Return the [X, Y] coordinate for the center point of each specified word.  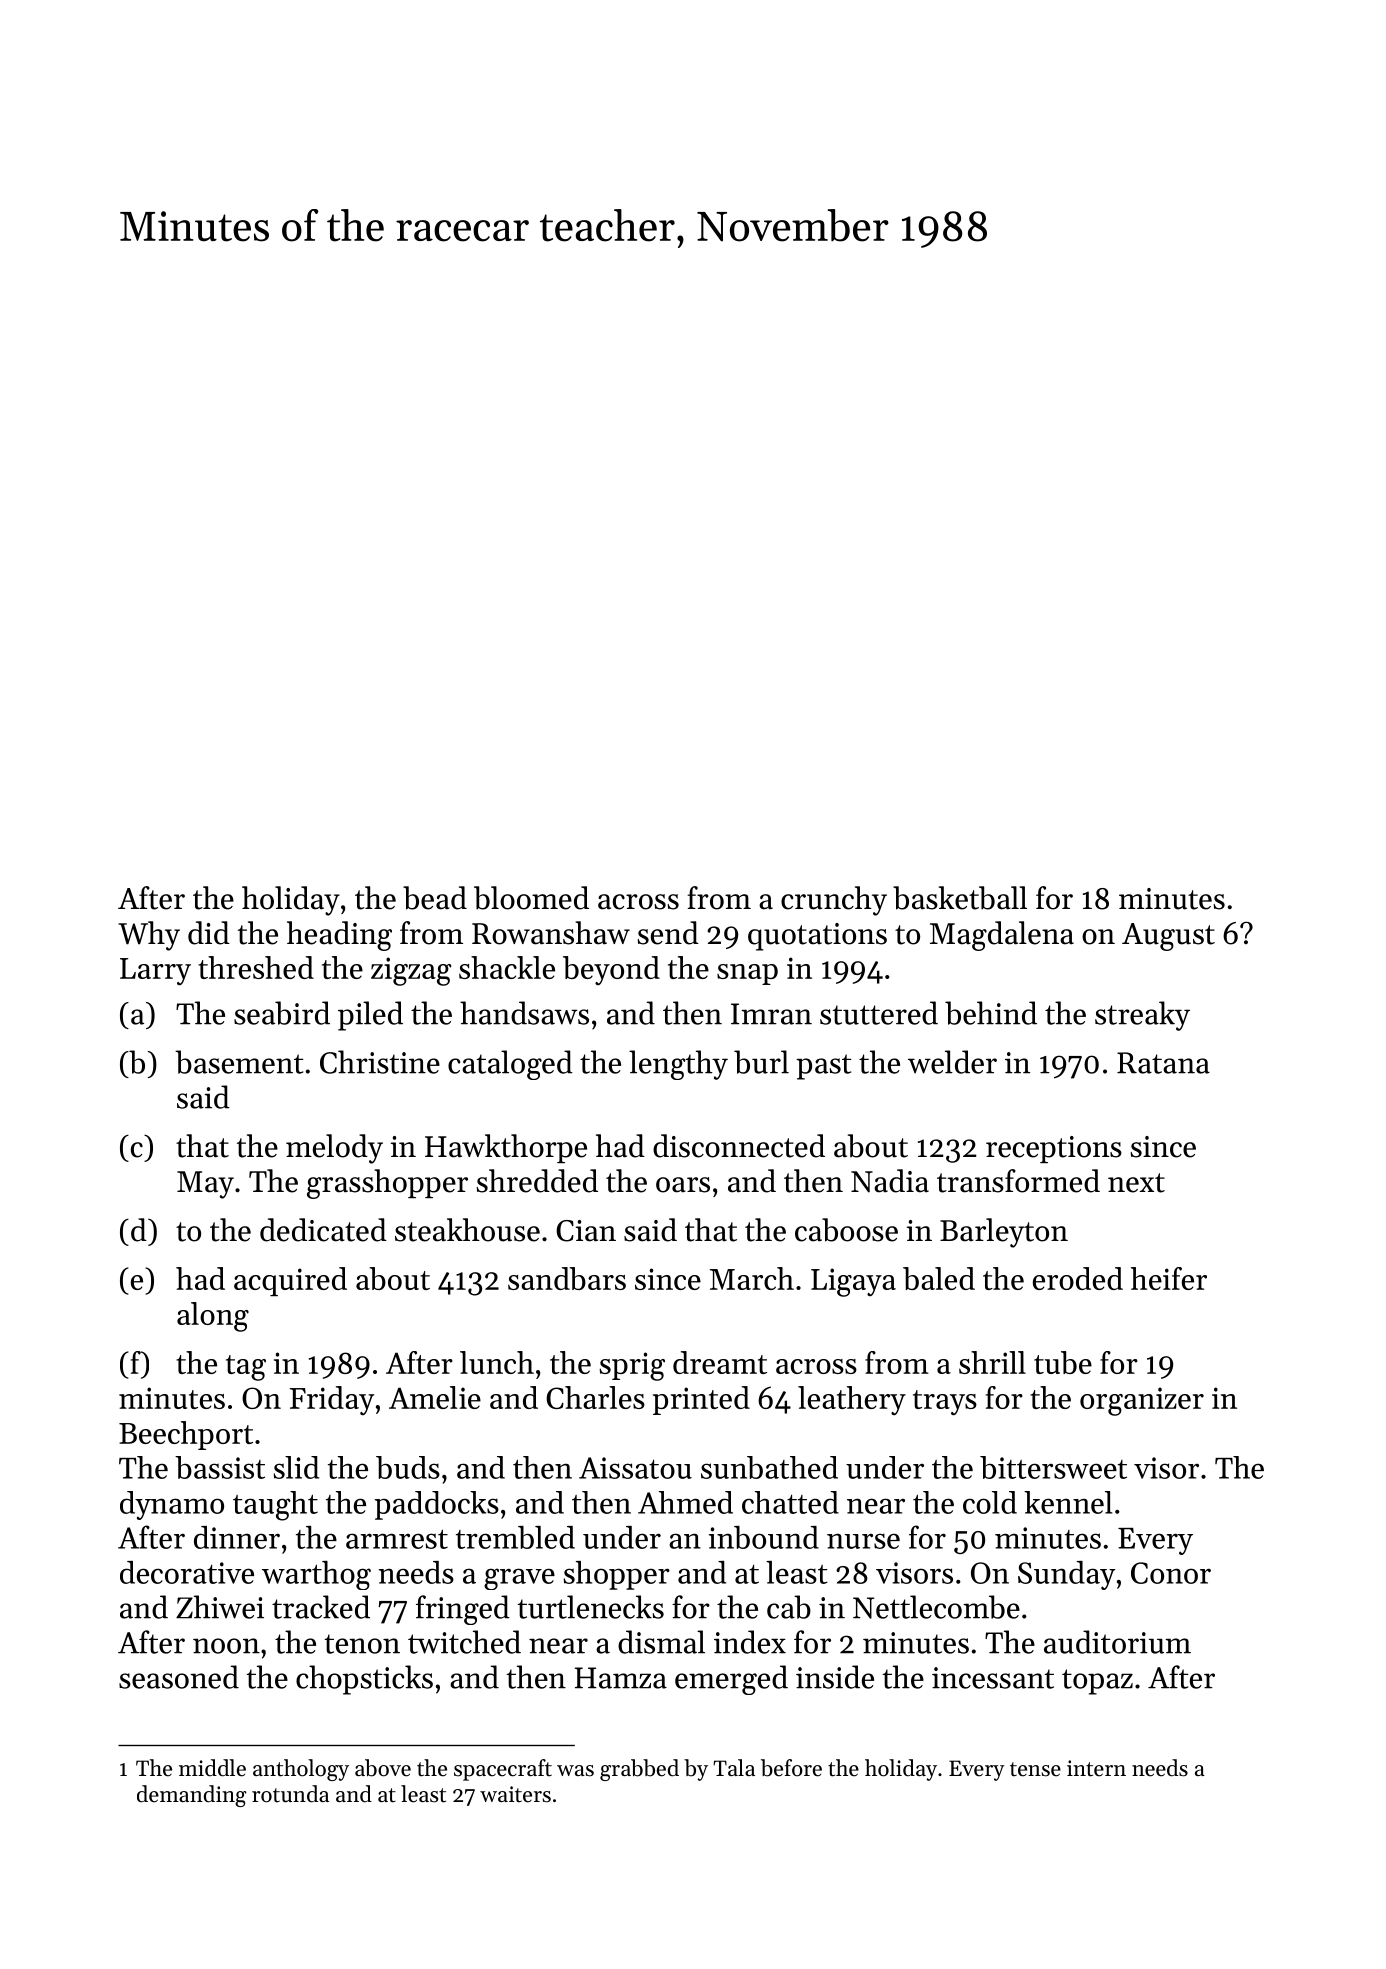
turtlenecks [591, 1607]
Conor [1171, 1573]
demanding [192, 1796]
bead [435, 898]
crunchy [834, 901]
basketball [960, 898]
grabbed [639, 1770]
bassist [220, 1467]
